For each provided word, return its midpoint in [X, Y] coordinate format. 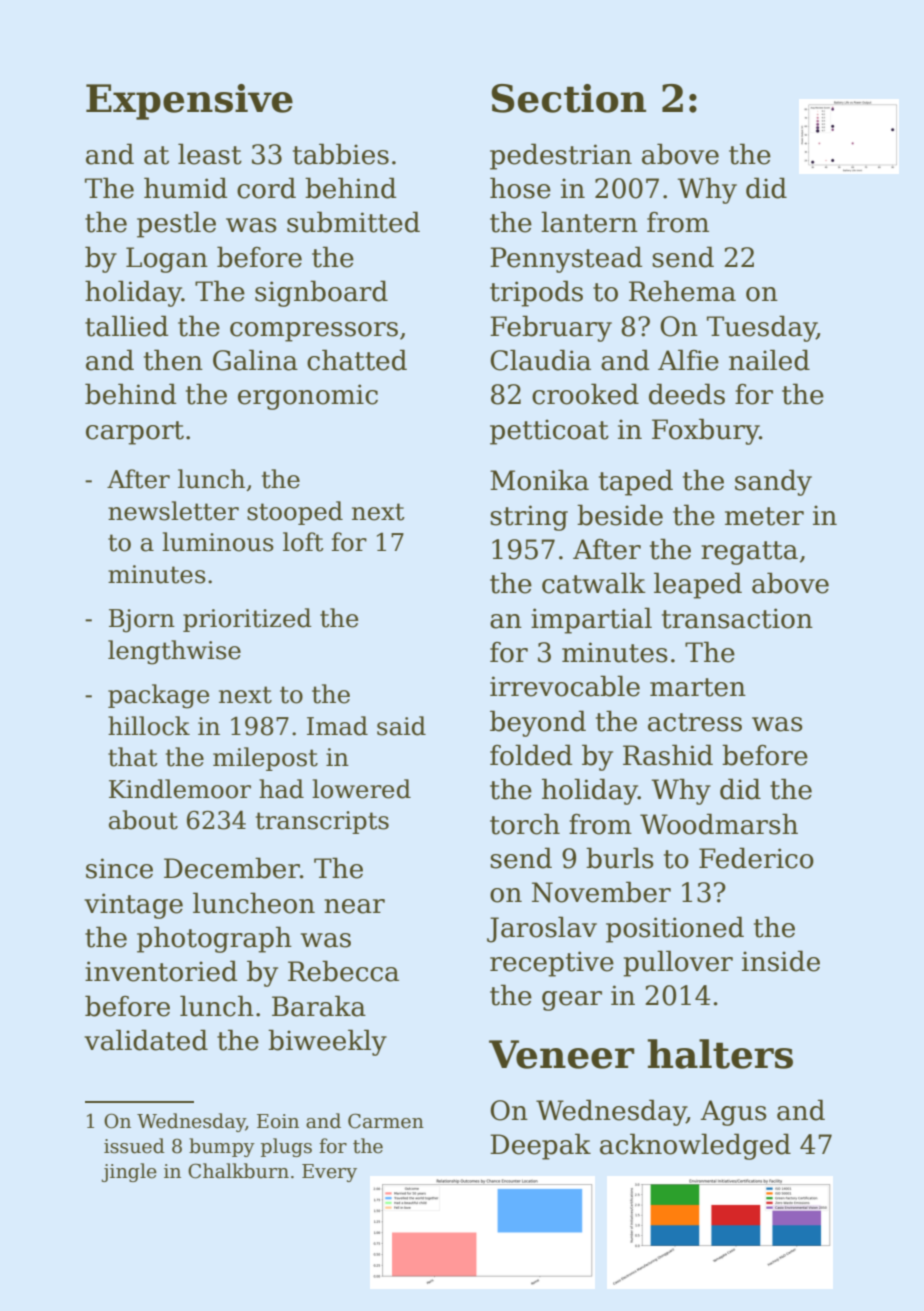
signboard [321, 293]
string [529, 518]
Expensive [189, 102]
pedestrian [561, 156]
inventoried [161, 971]
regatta [749, 553]
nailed [769, 360]
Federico [756, 858]
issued [134, 1146]
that [133, 757]
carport [135, 433]
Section [568, 98]
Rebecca [343, 971]
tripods [536, 293]
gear [572, 1001]
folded [531, 755]
